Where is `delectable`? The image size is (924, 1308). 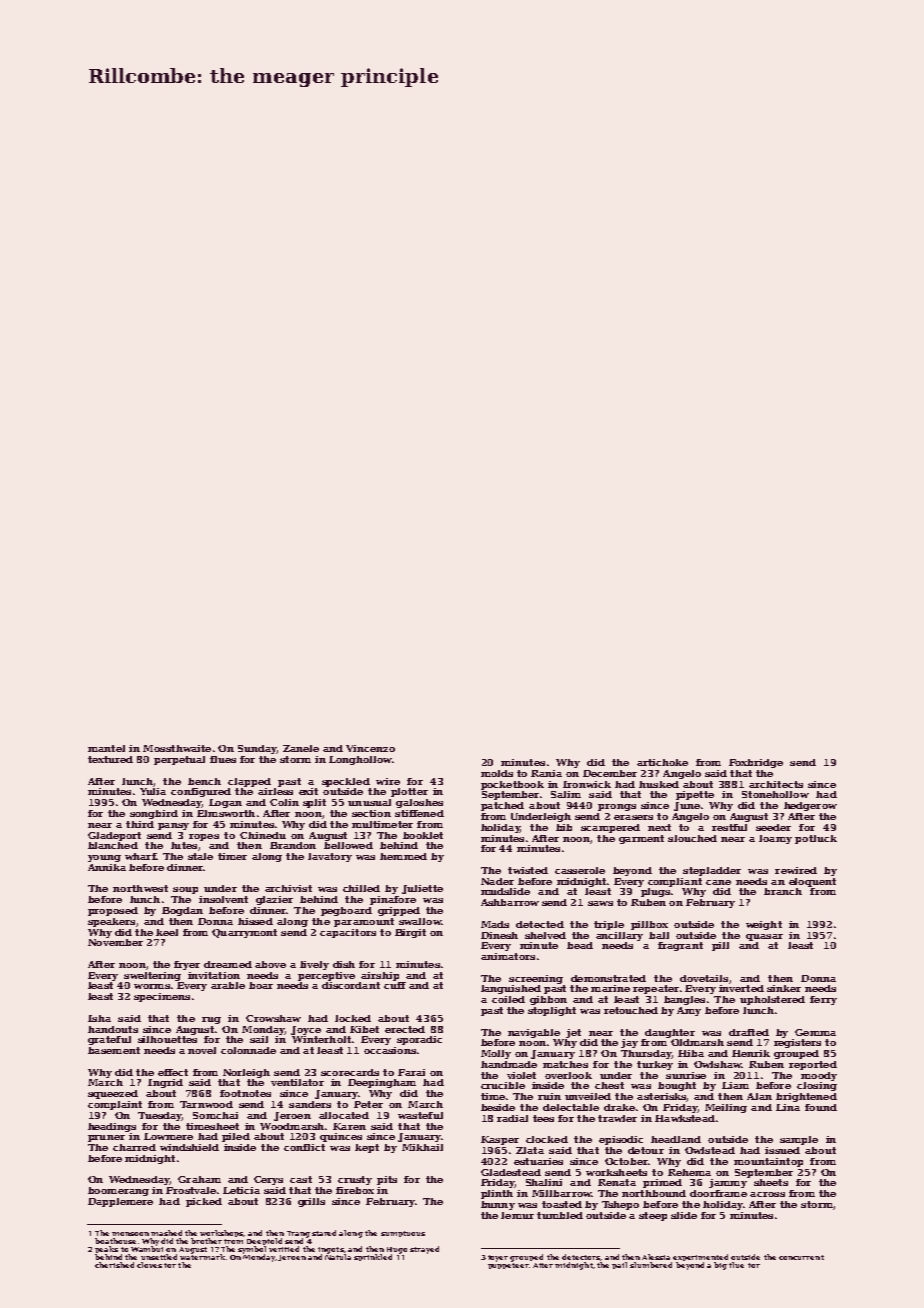
delectable is located at coordinates (571, 1107).
